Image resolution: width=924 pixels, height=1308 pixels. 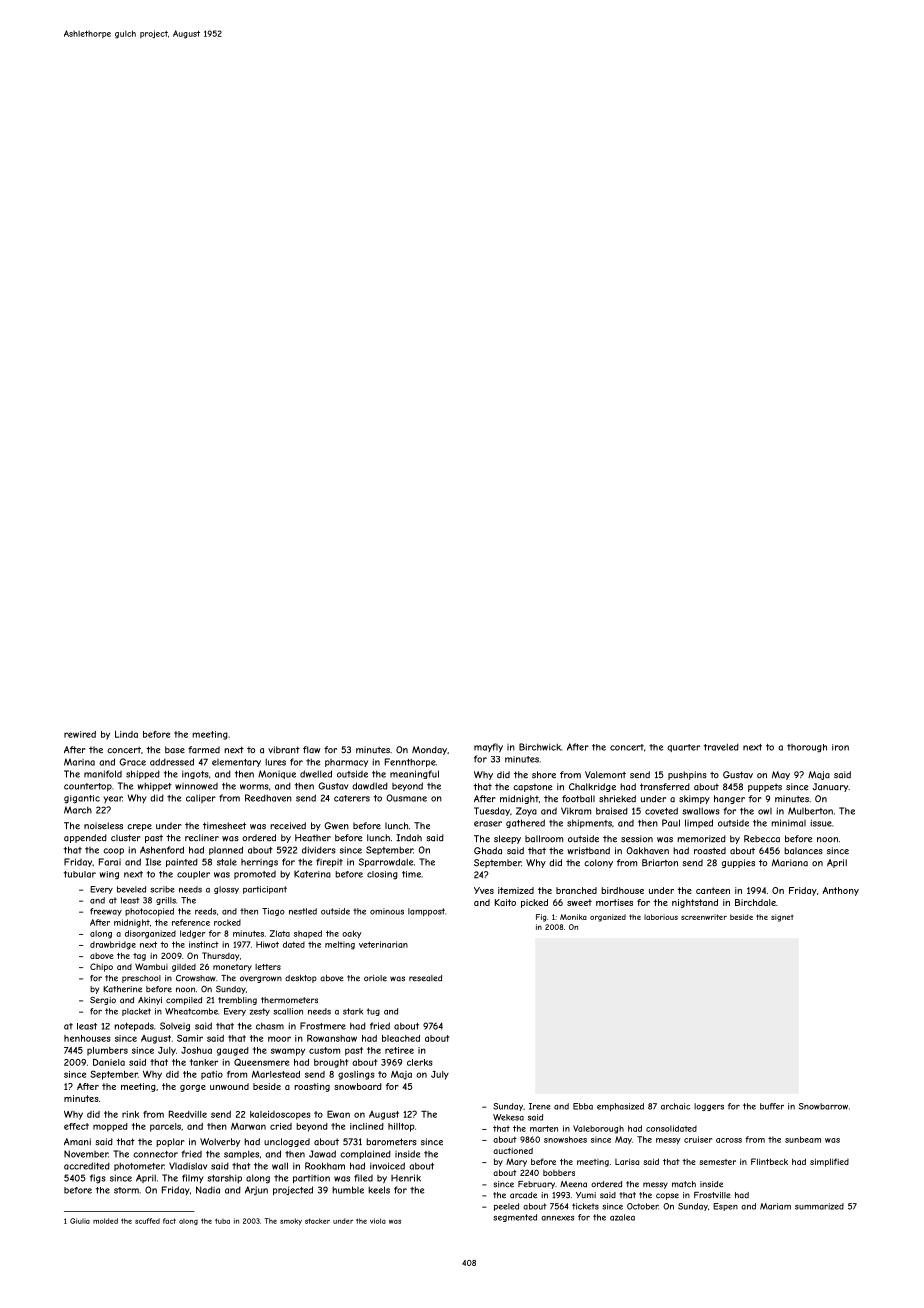 I want to click on guppies, so click(x=738, y=863).
